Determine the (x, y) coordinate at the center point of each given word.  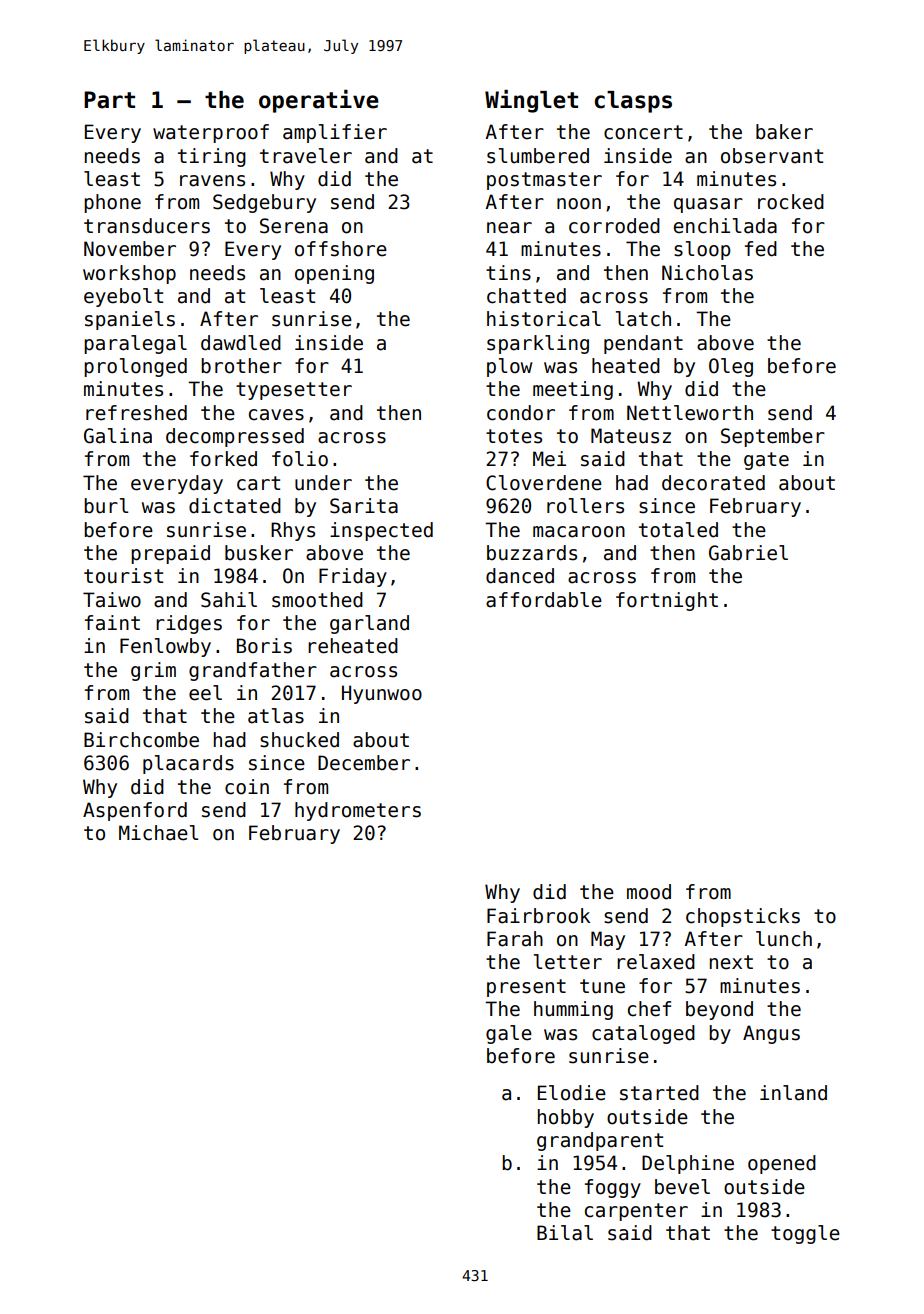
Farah (515, 939)
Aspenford (135, 811)
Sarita (364, 506)
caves (276, 415)
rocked (791, 202)
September (773, 437)
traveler (306, 156)
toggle (805, 1234)
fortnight (667, 601)
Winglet (531, 101)
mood (649, 892)
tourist (123, 576)
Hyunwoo (382, 694)
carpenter (636, 1212)
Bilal (565, 1233)
